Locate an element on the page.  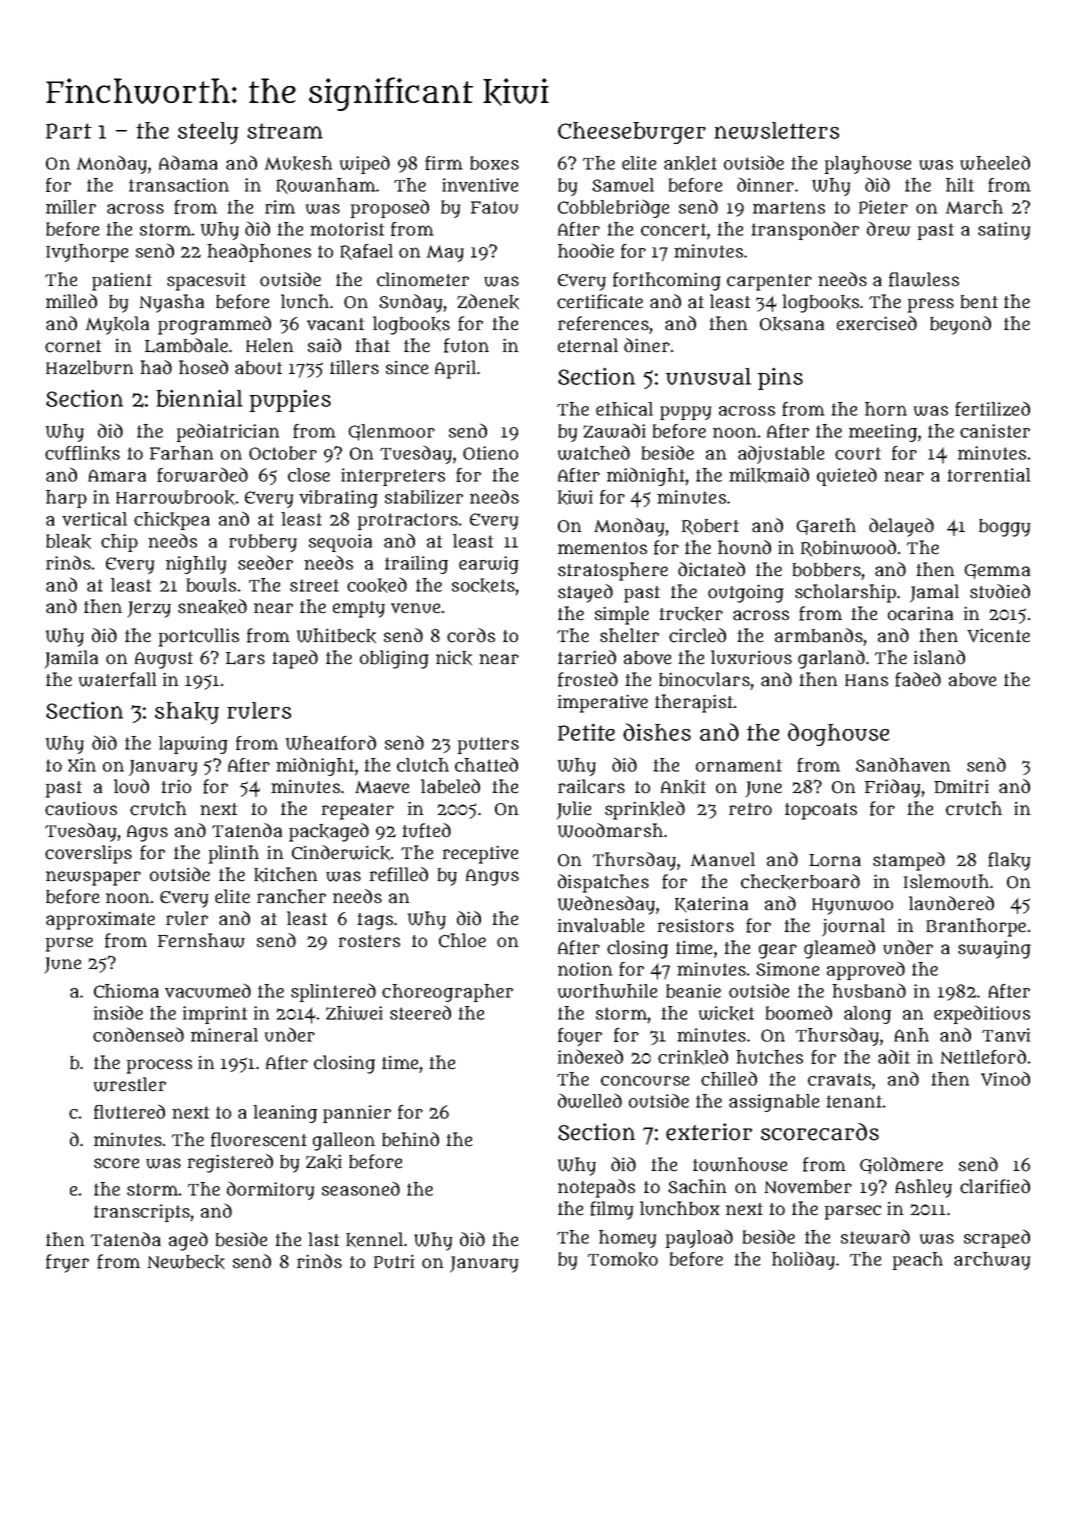
sneaked is located at coordinates (212, 607).
